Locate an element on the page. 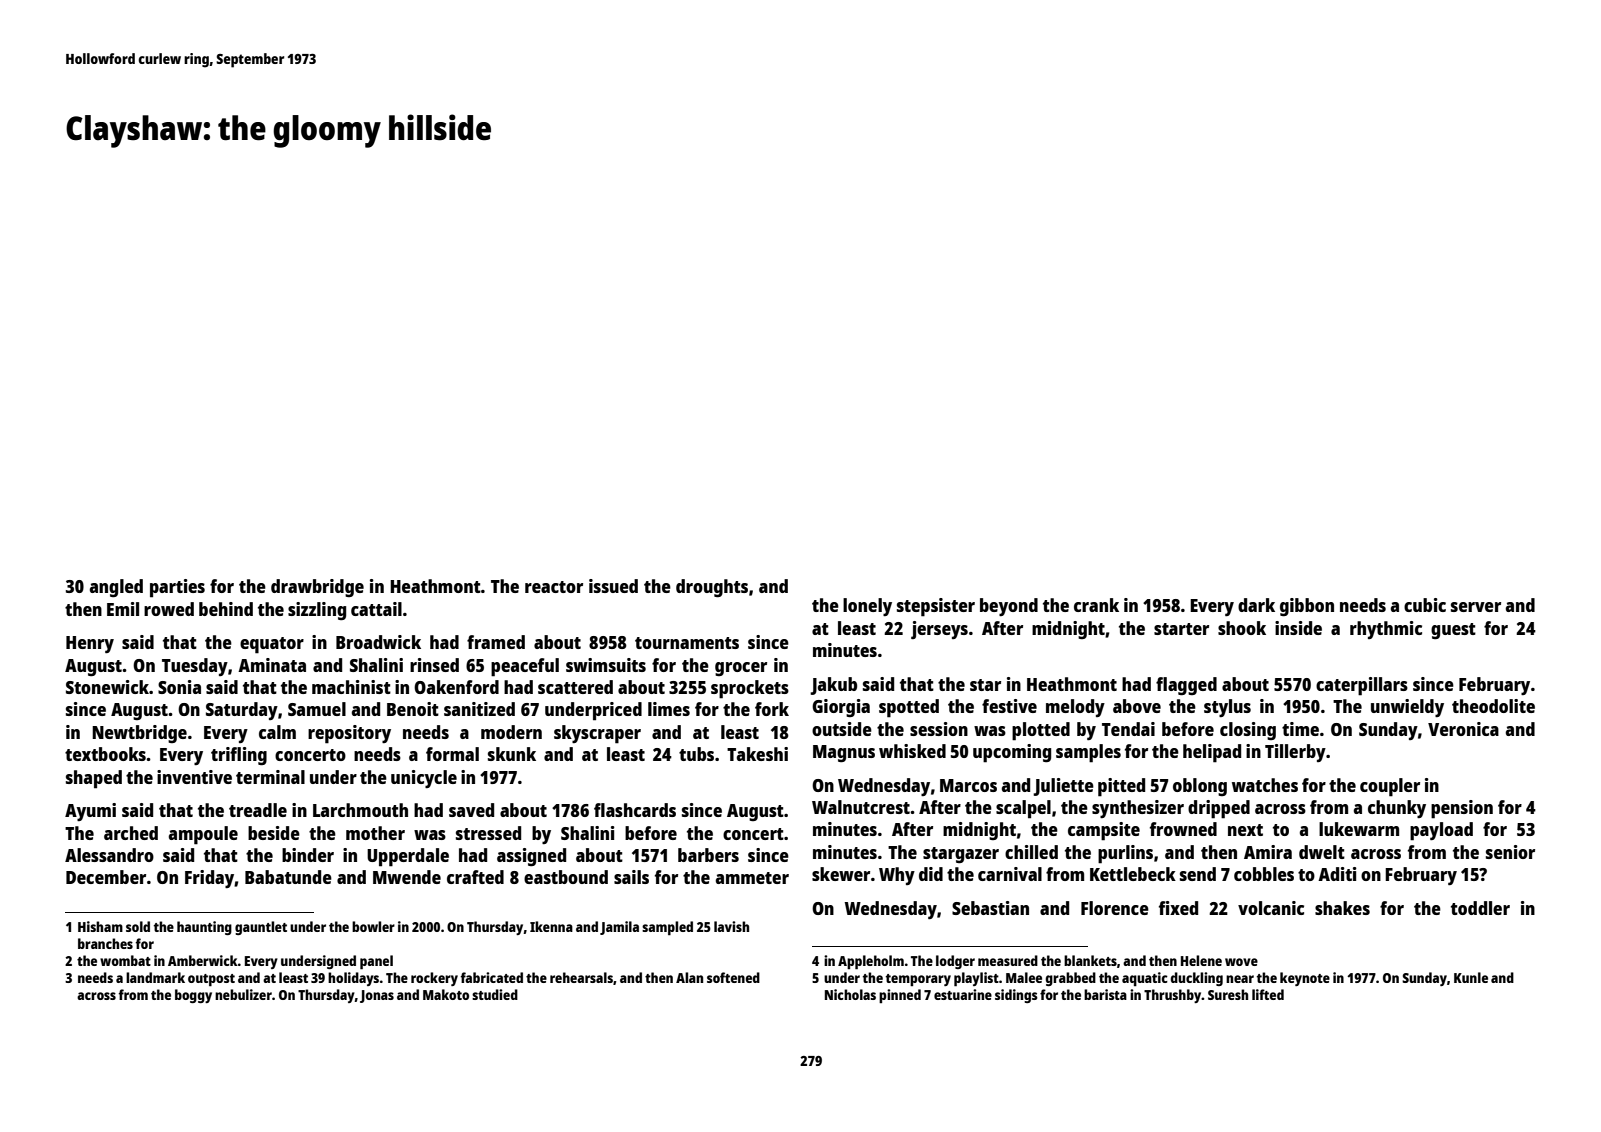 The width and height of the image is (1601, 1132). unicycle is located at coordinates (424, 779).
